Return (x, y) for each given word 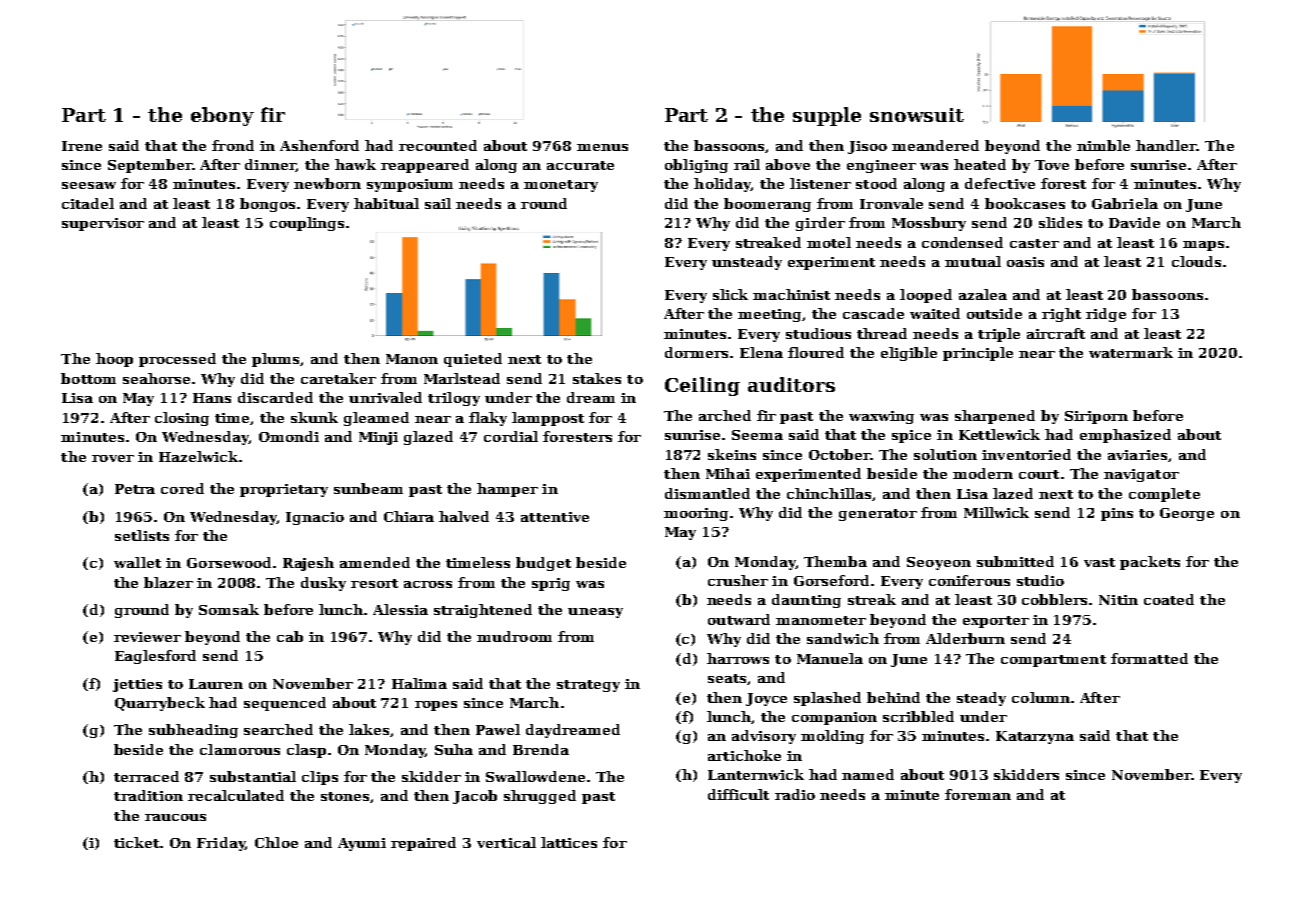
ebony (222, 116)
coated (1169, 599)
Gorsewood (229, 562)
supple (827, 116)
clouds (1196, 261)
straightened (483, 611)
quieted (473, 360)
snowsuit (917, 115)
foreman (978, 794)
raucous (175, 817)
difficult (738, 794)
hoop (114, 360)
